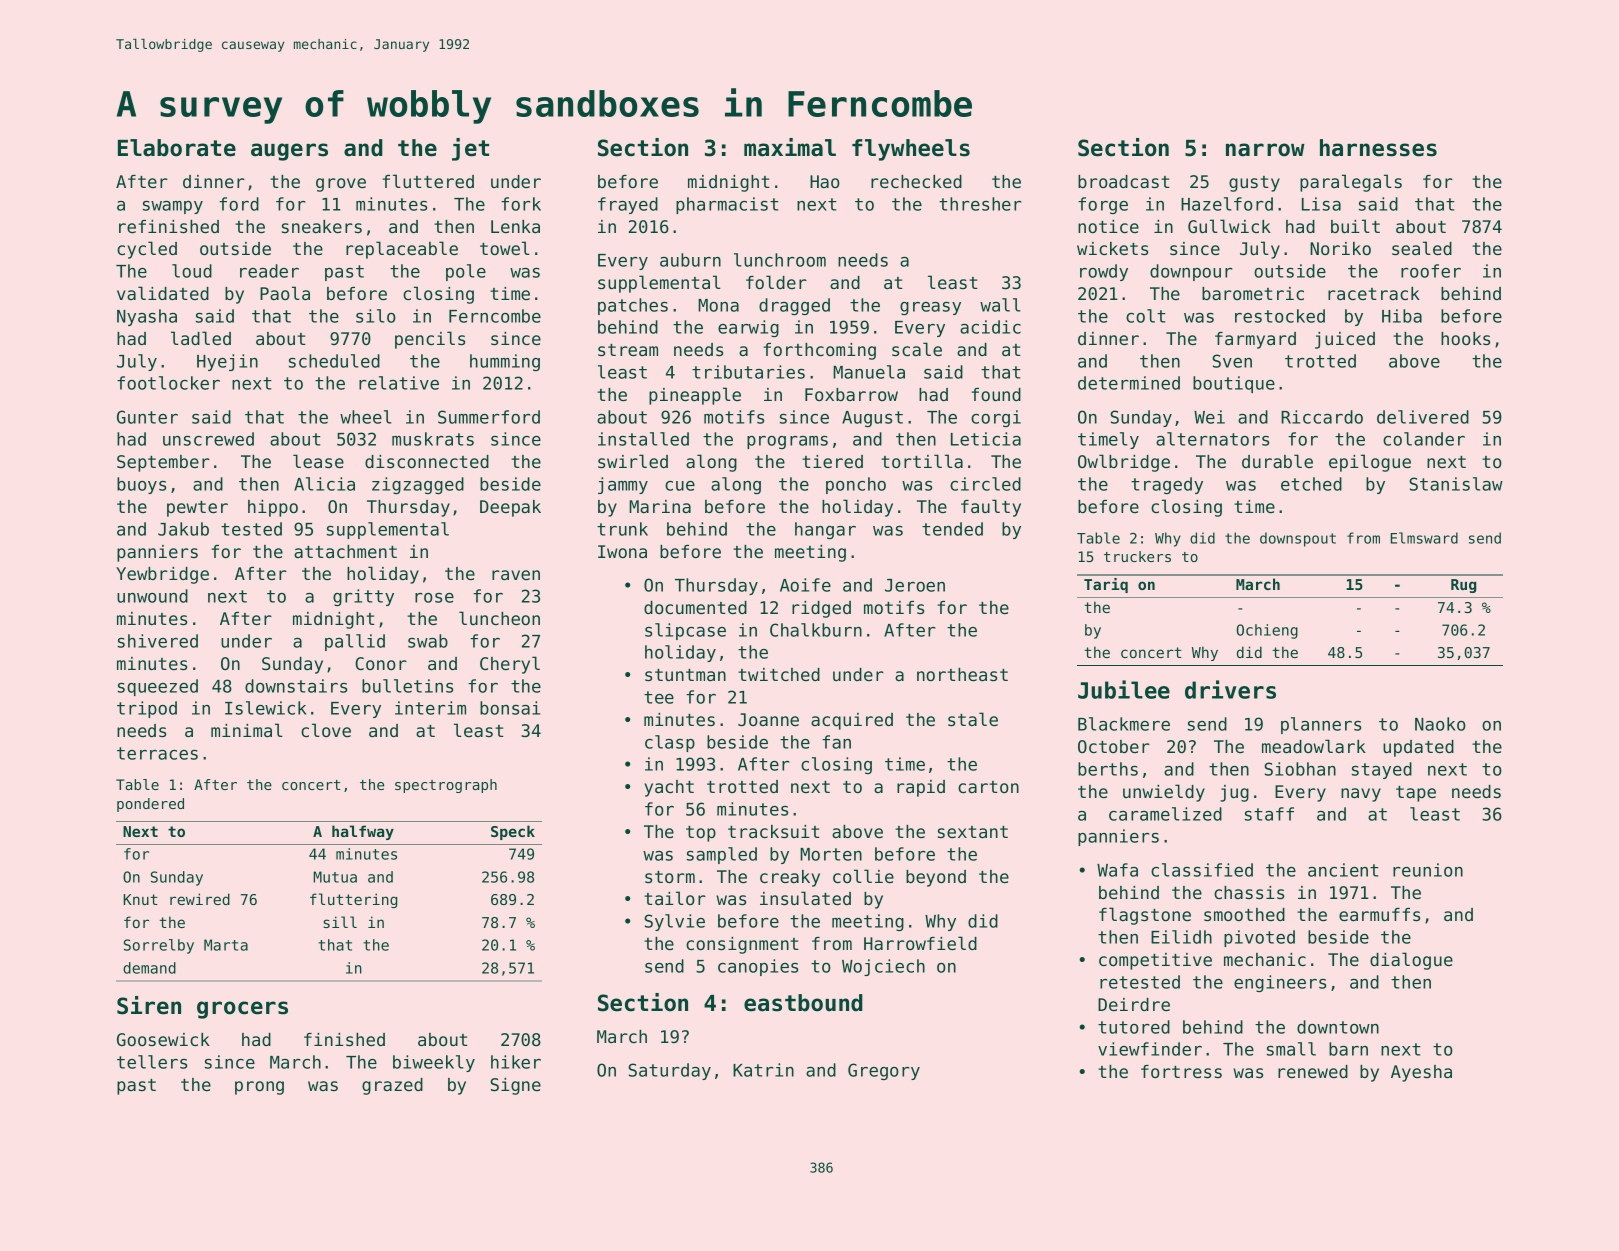  What do you see at coordinates (758, 967) in the document?
I see `canopies` at bounding box center [758, 967].
